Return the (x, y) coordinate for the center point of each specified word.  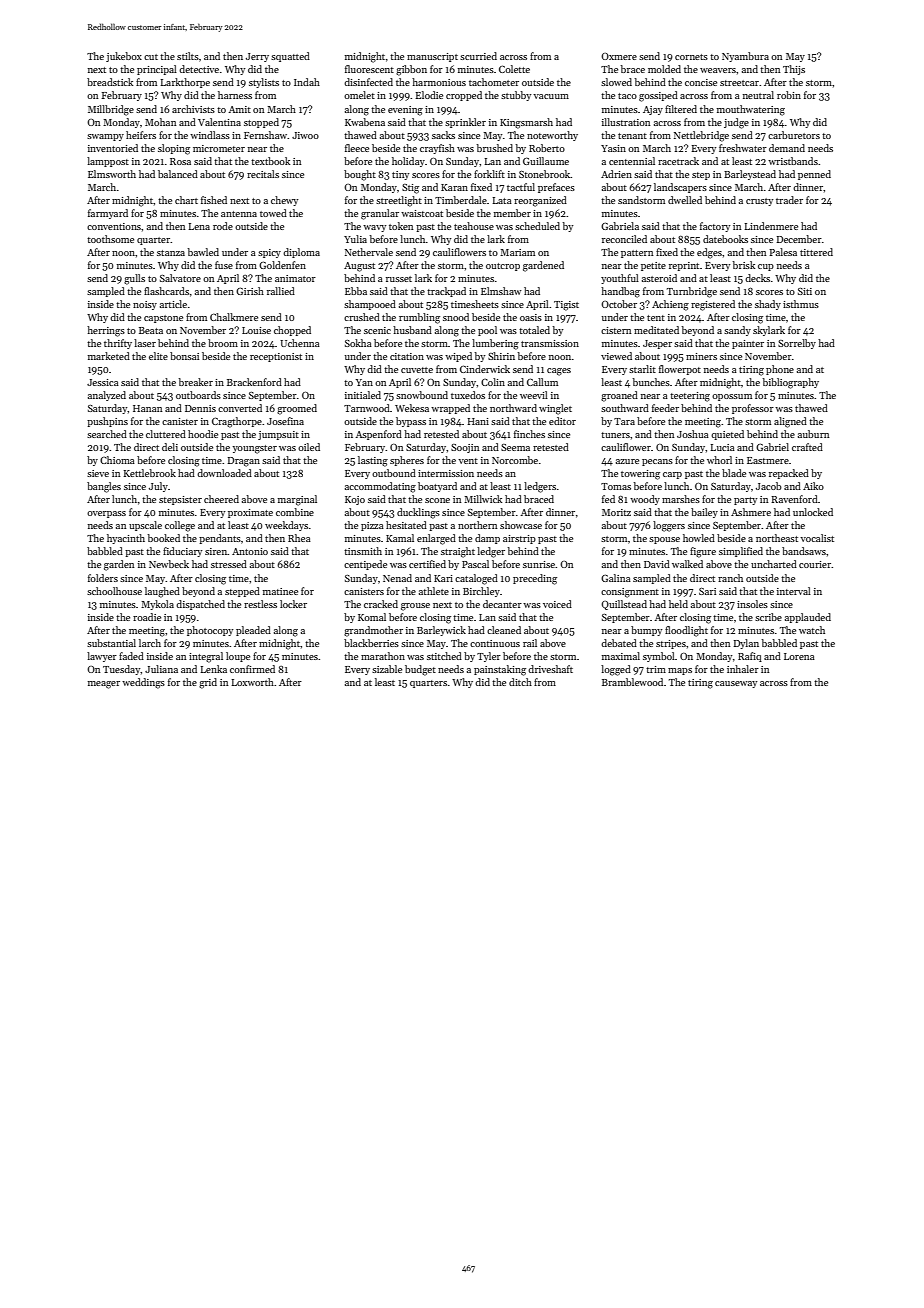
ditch (520, 682)
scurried (478, 56)
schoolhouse (114, 591)
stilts (188, 56)
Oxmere (619, 56)
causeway (736, 684)
